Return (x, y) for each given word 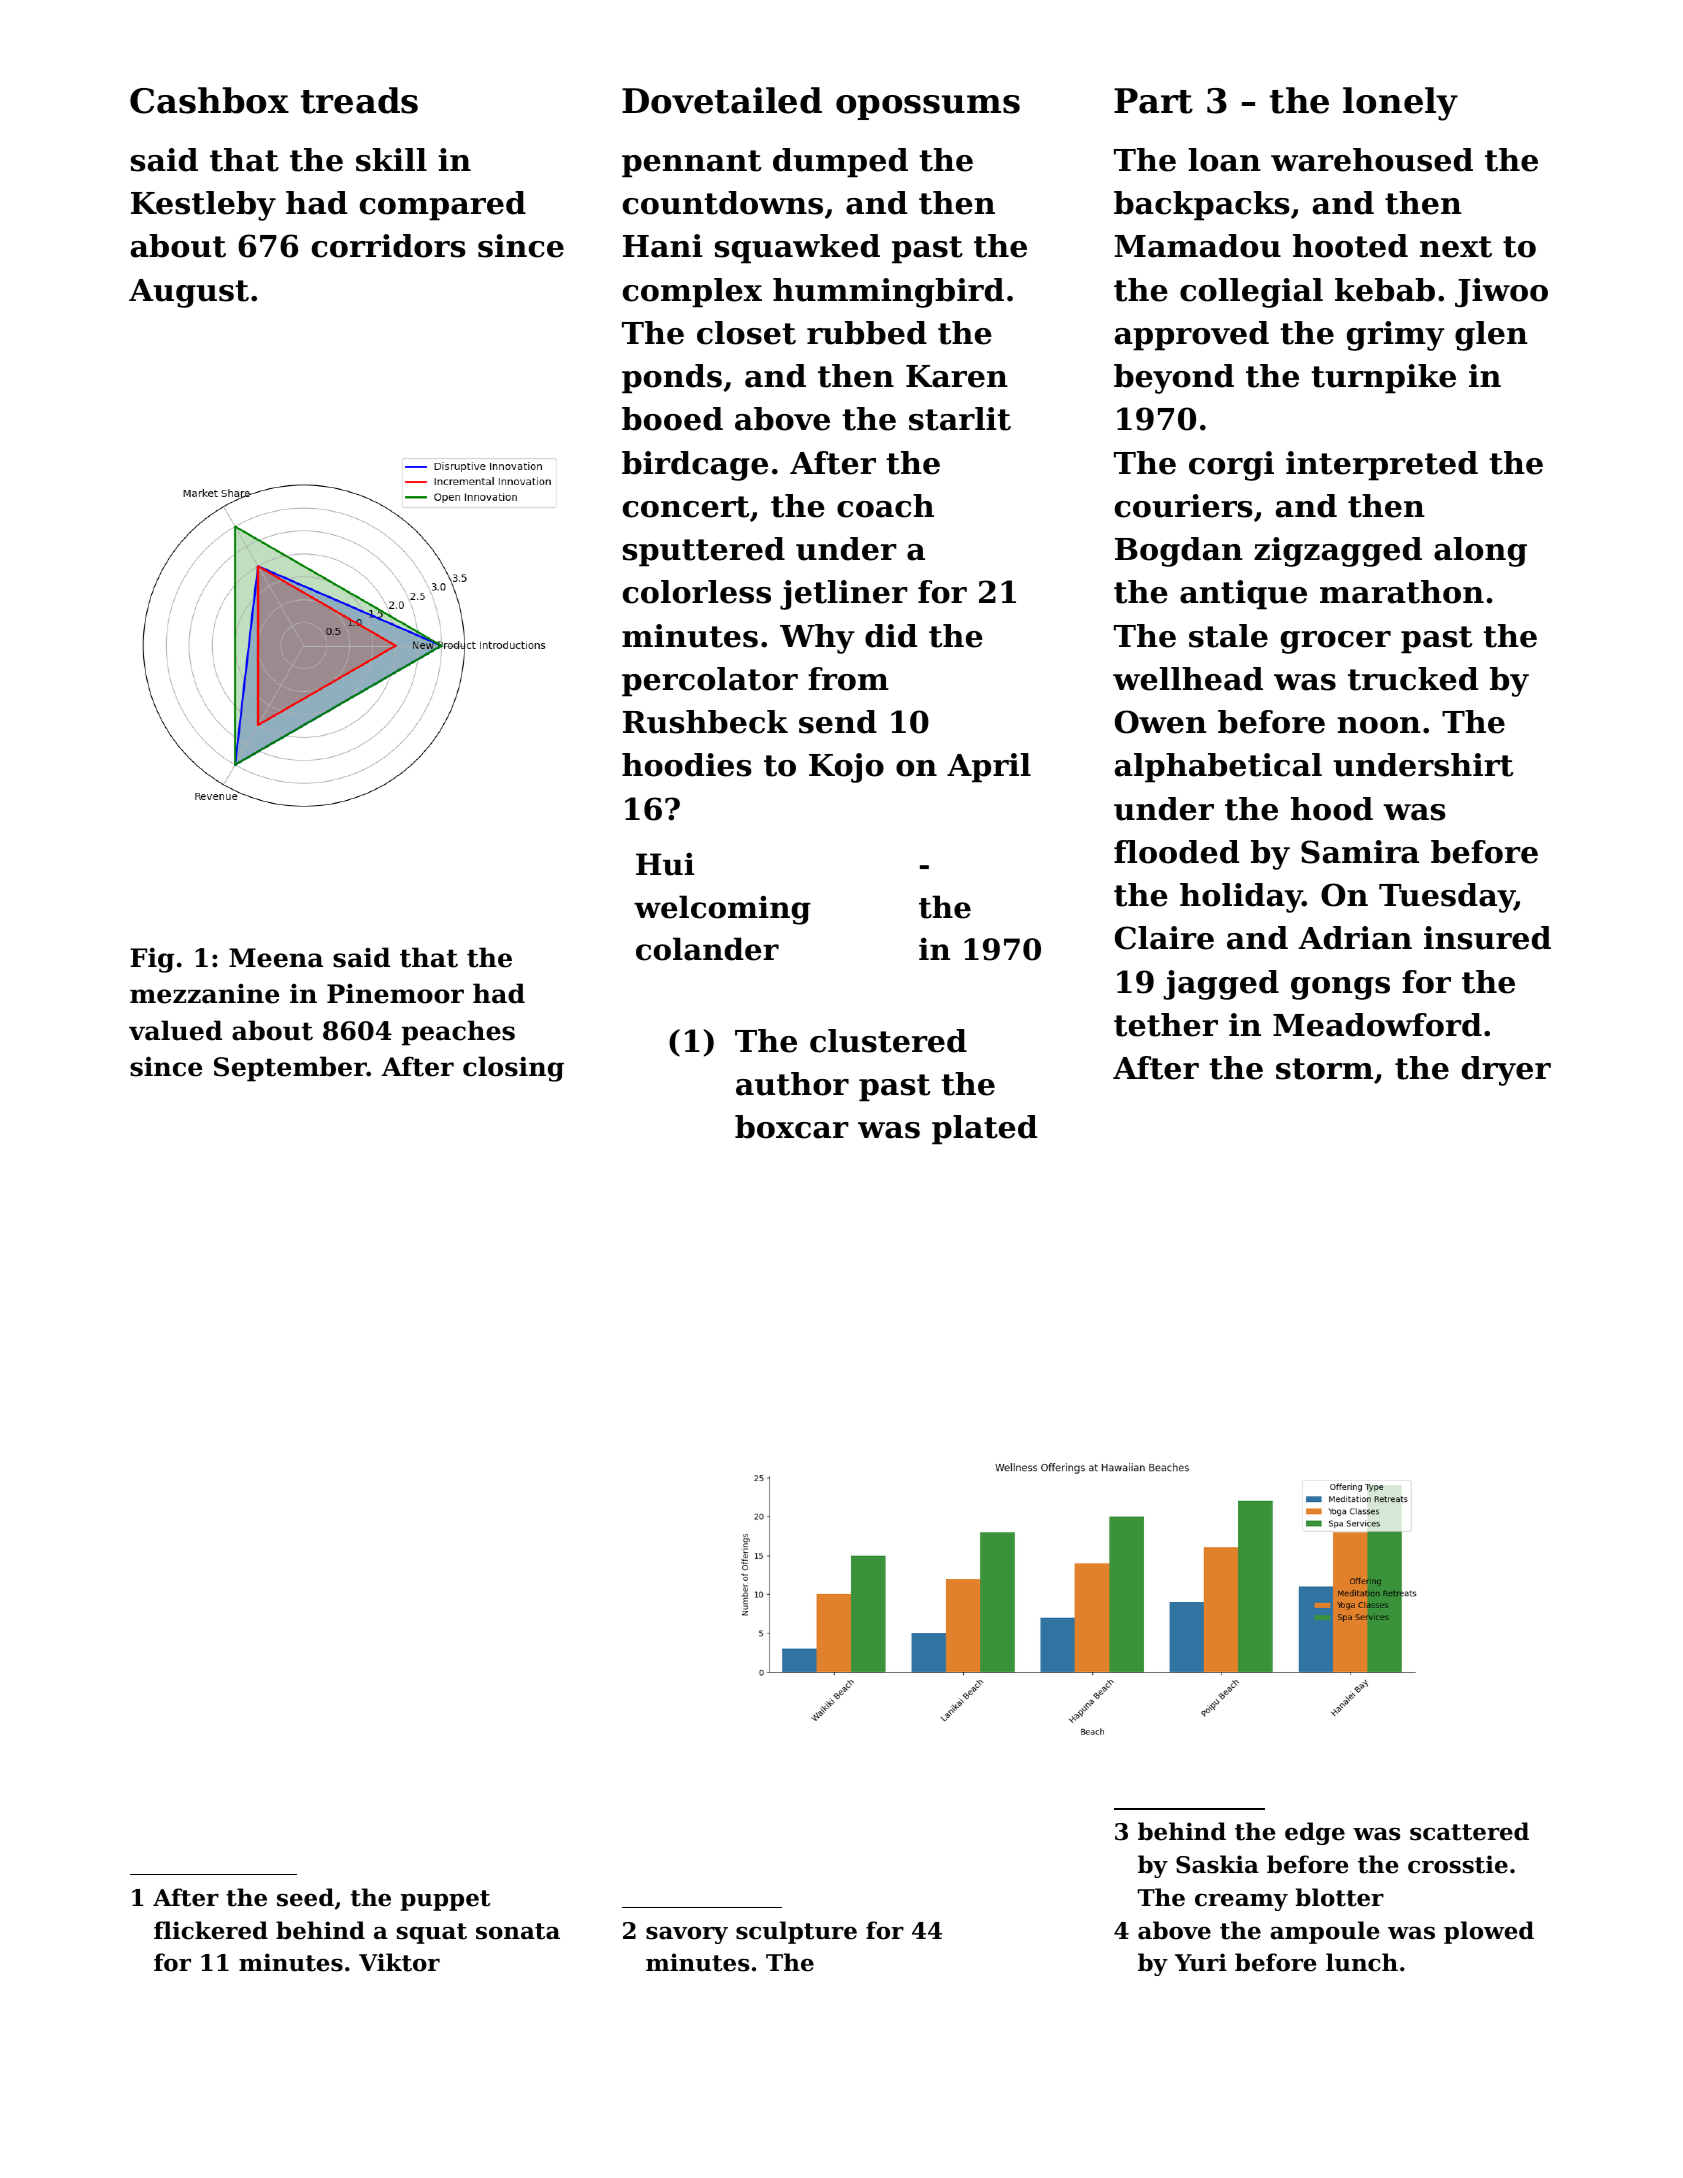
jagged (1221, 985)
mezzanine (204, 994)
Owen (1161, 722)
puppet (445, 1900)
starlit (960, 419)
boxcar (792, 1127)
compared (443, 206)
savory (687, 1935)
